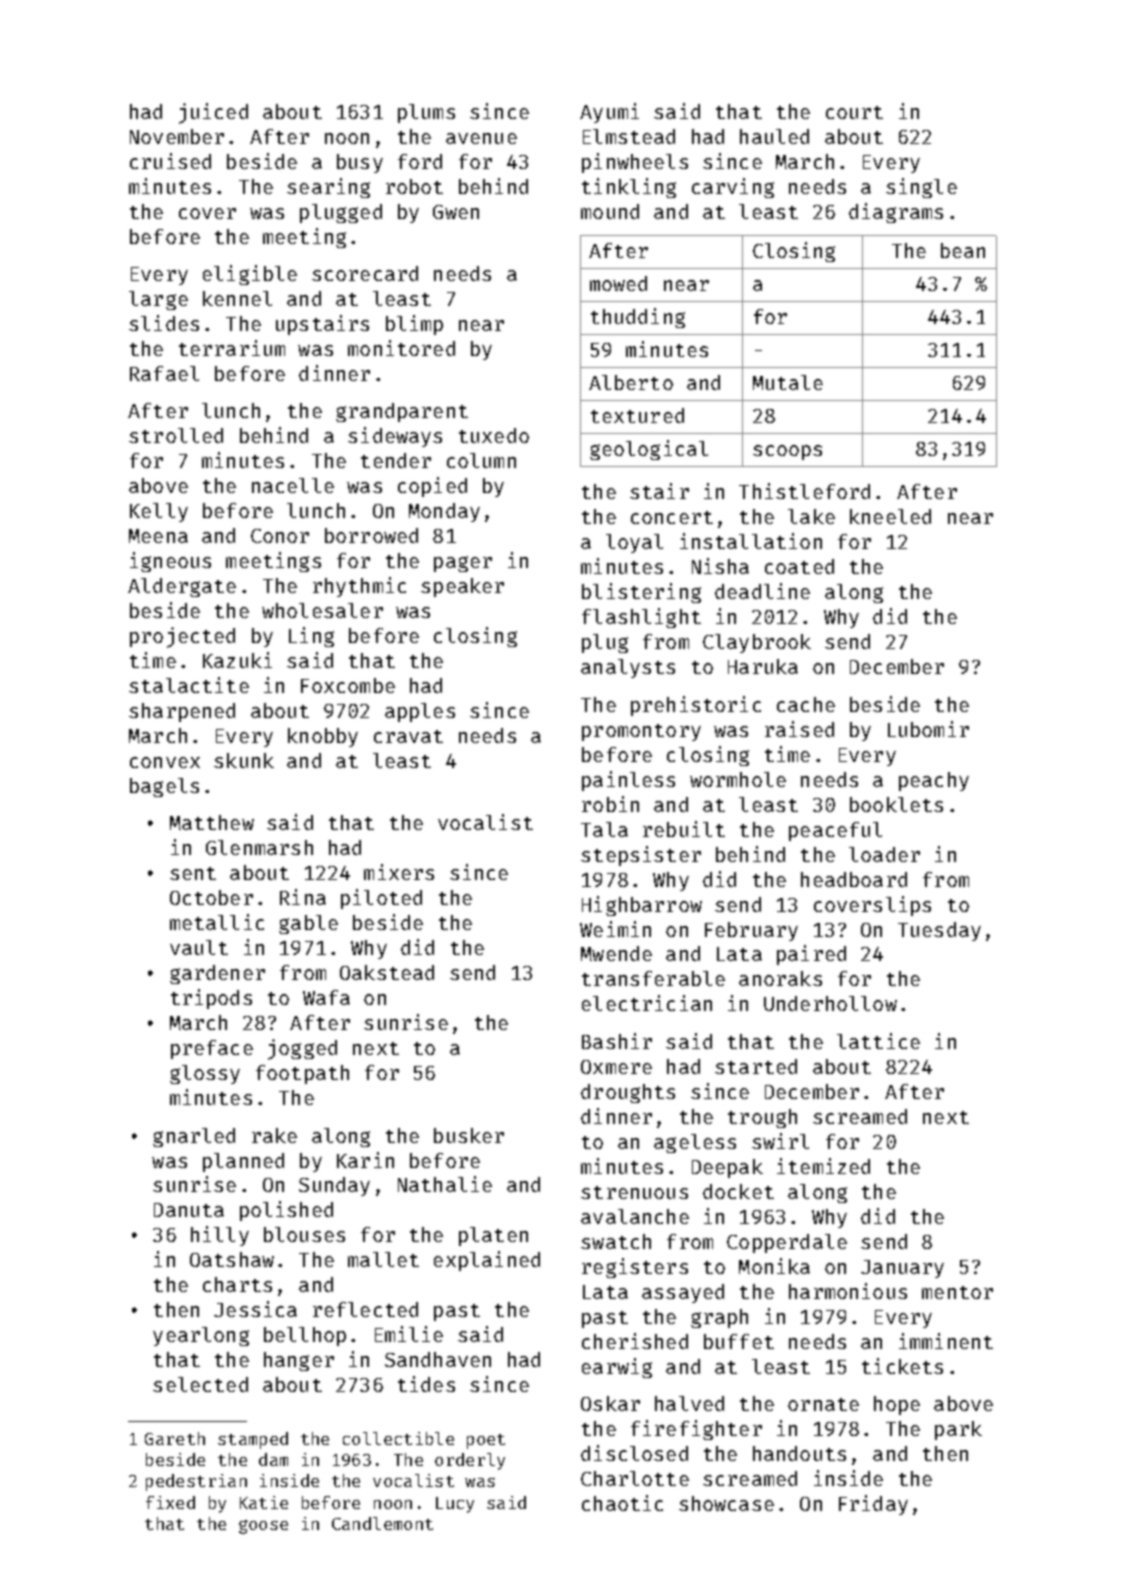  I want to click on kneeled, so click(890, 516).
